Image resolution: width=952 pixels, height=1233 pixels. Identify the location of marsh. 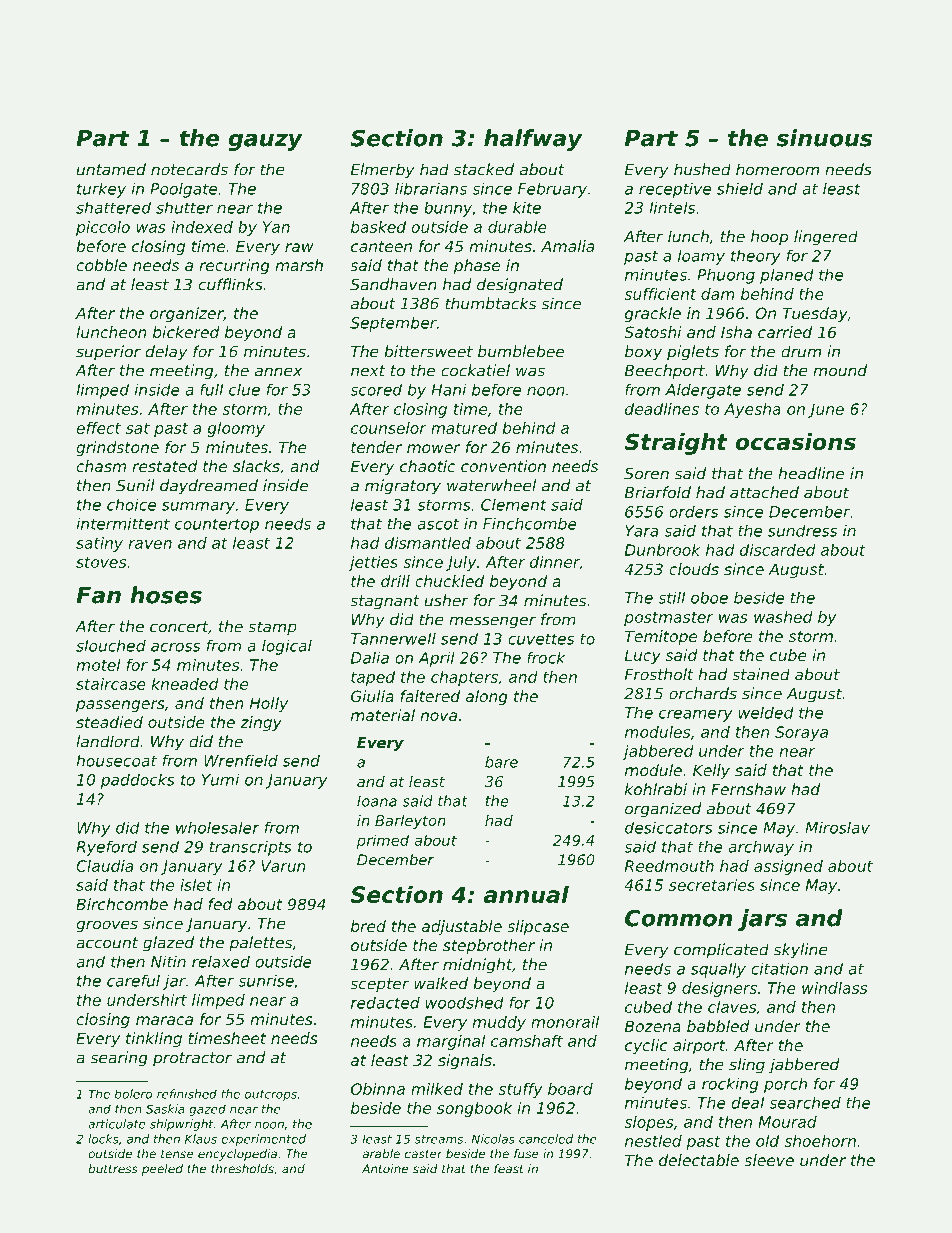
(299, 265).
